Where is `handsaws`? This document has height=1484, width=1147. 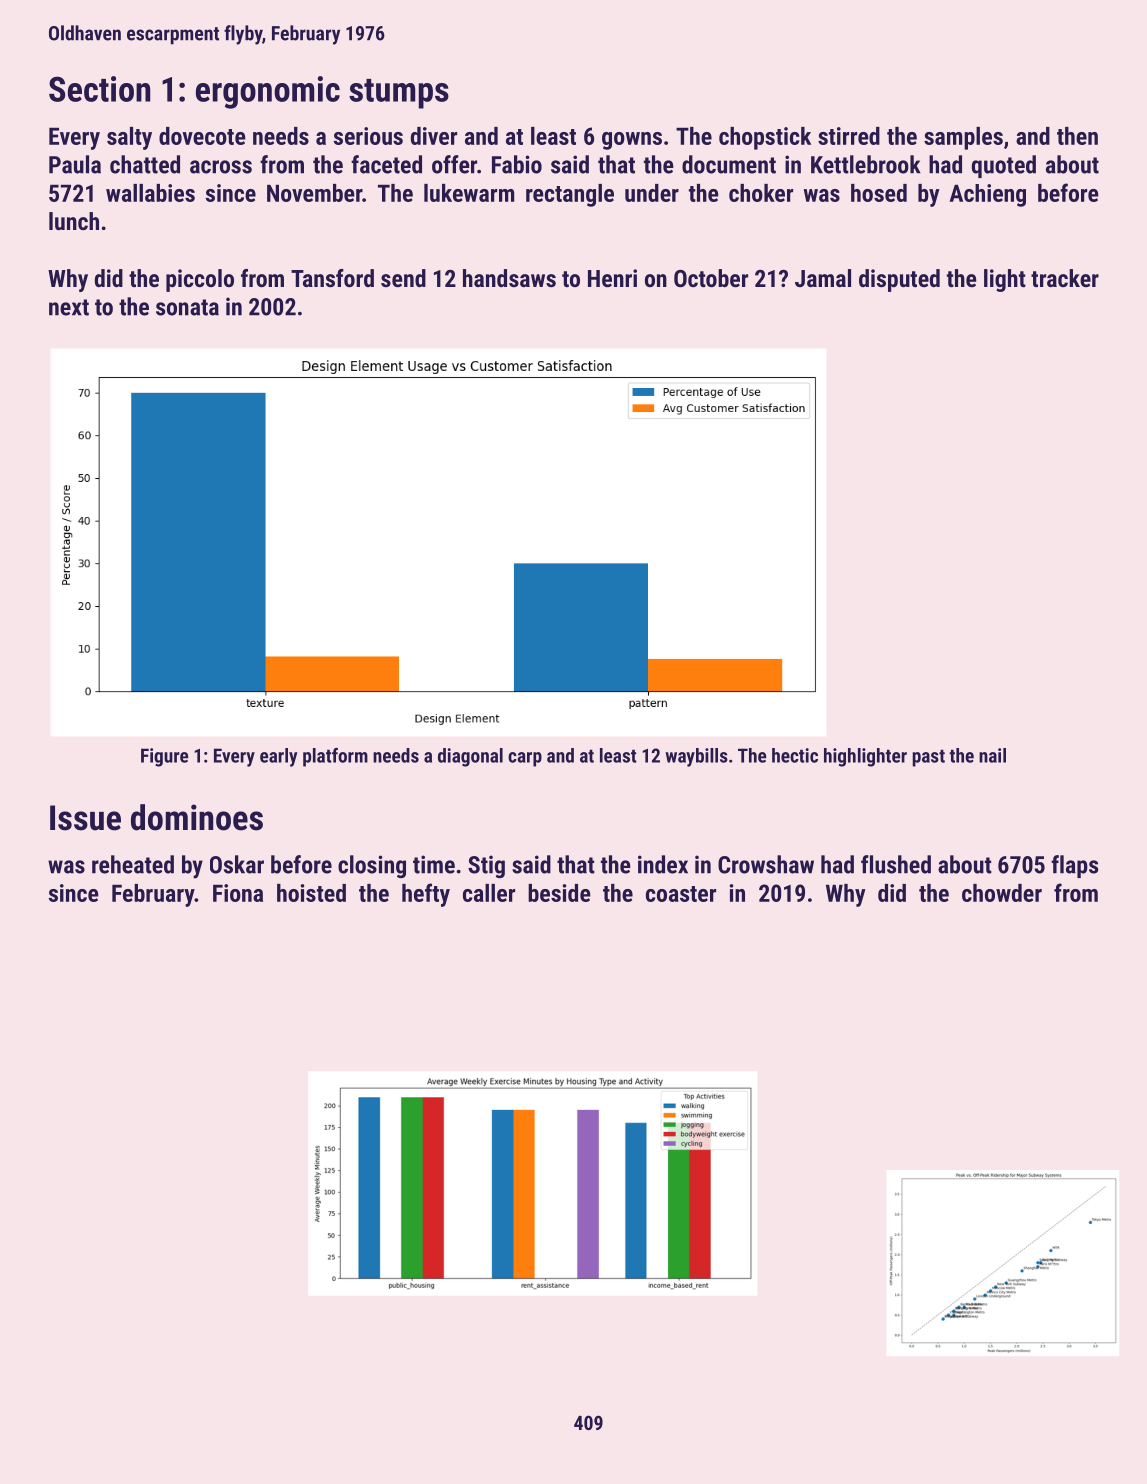
handsaws is located at coordinates (509, 278).
